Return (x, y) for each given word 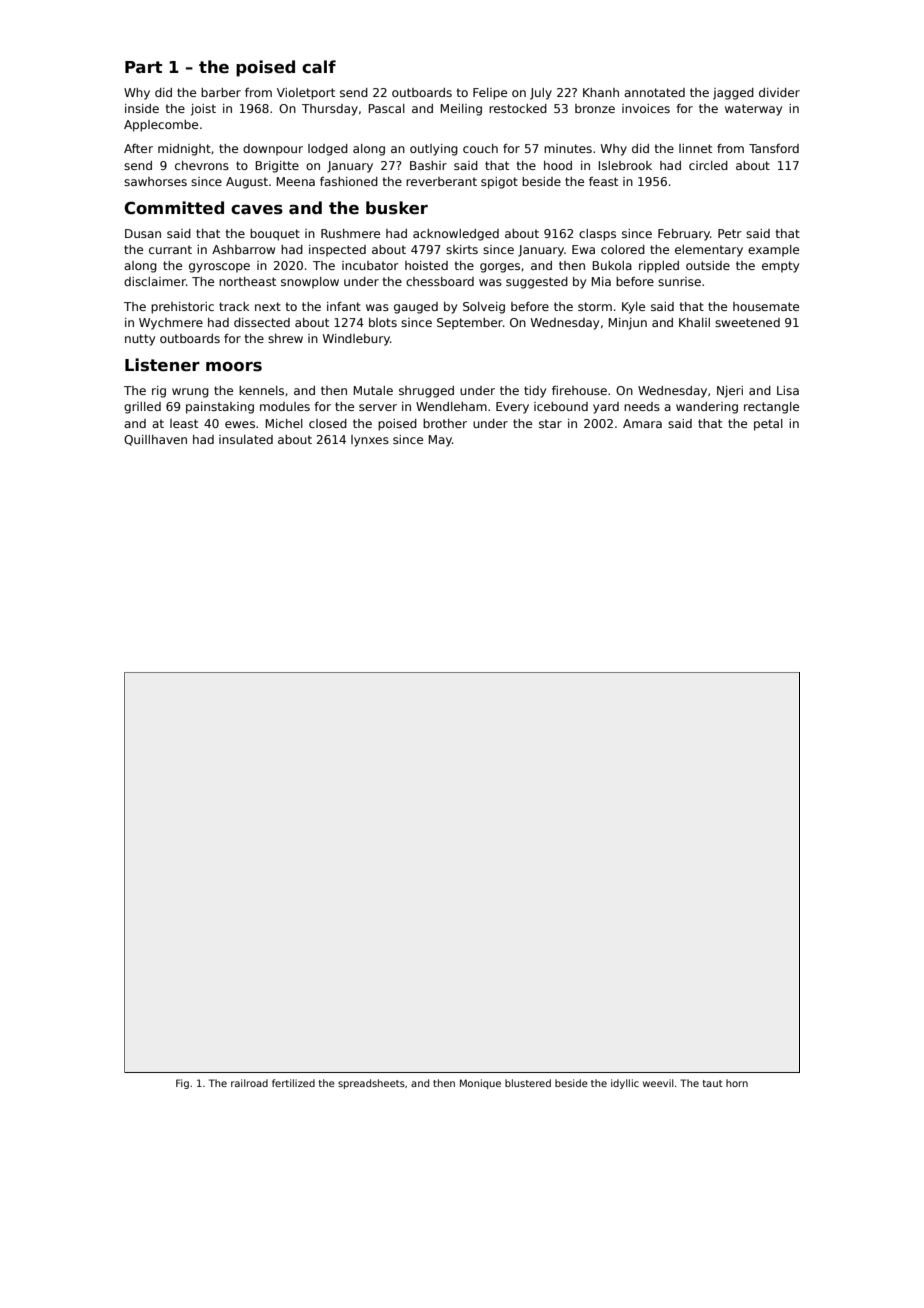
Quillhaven (155, 440)
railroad (249, 1083)
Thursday (330, 110)
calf (319, 67)
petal (768, 425)
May (440, 441)
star (550, 423)
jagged (733, 94)
